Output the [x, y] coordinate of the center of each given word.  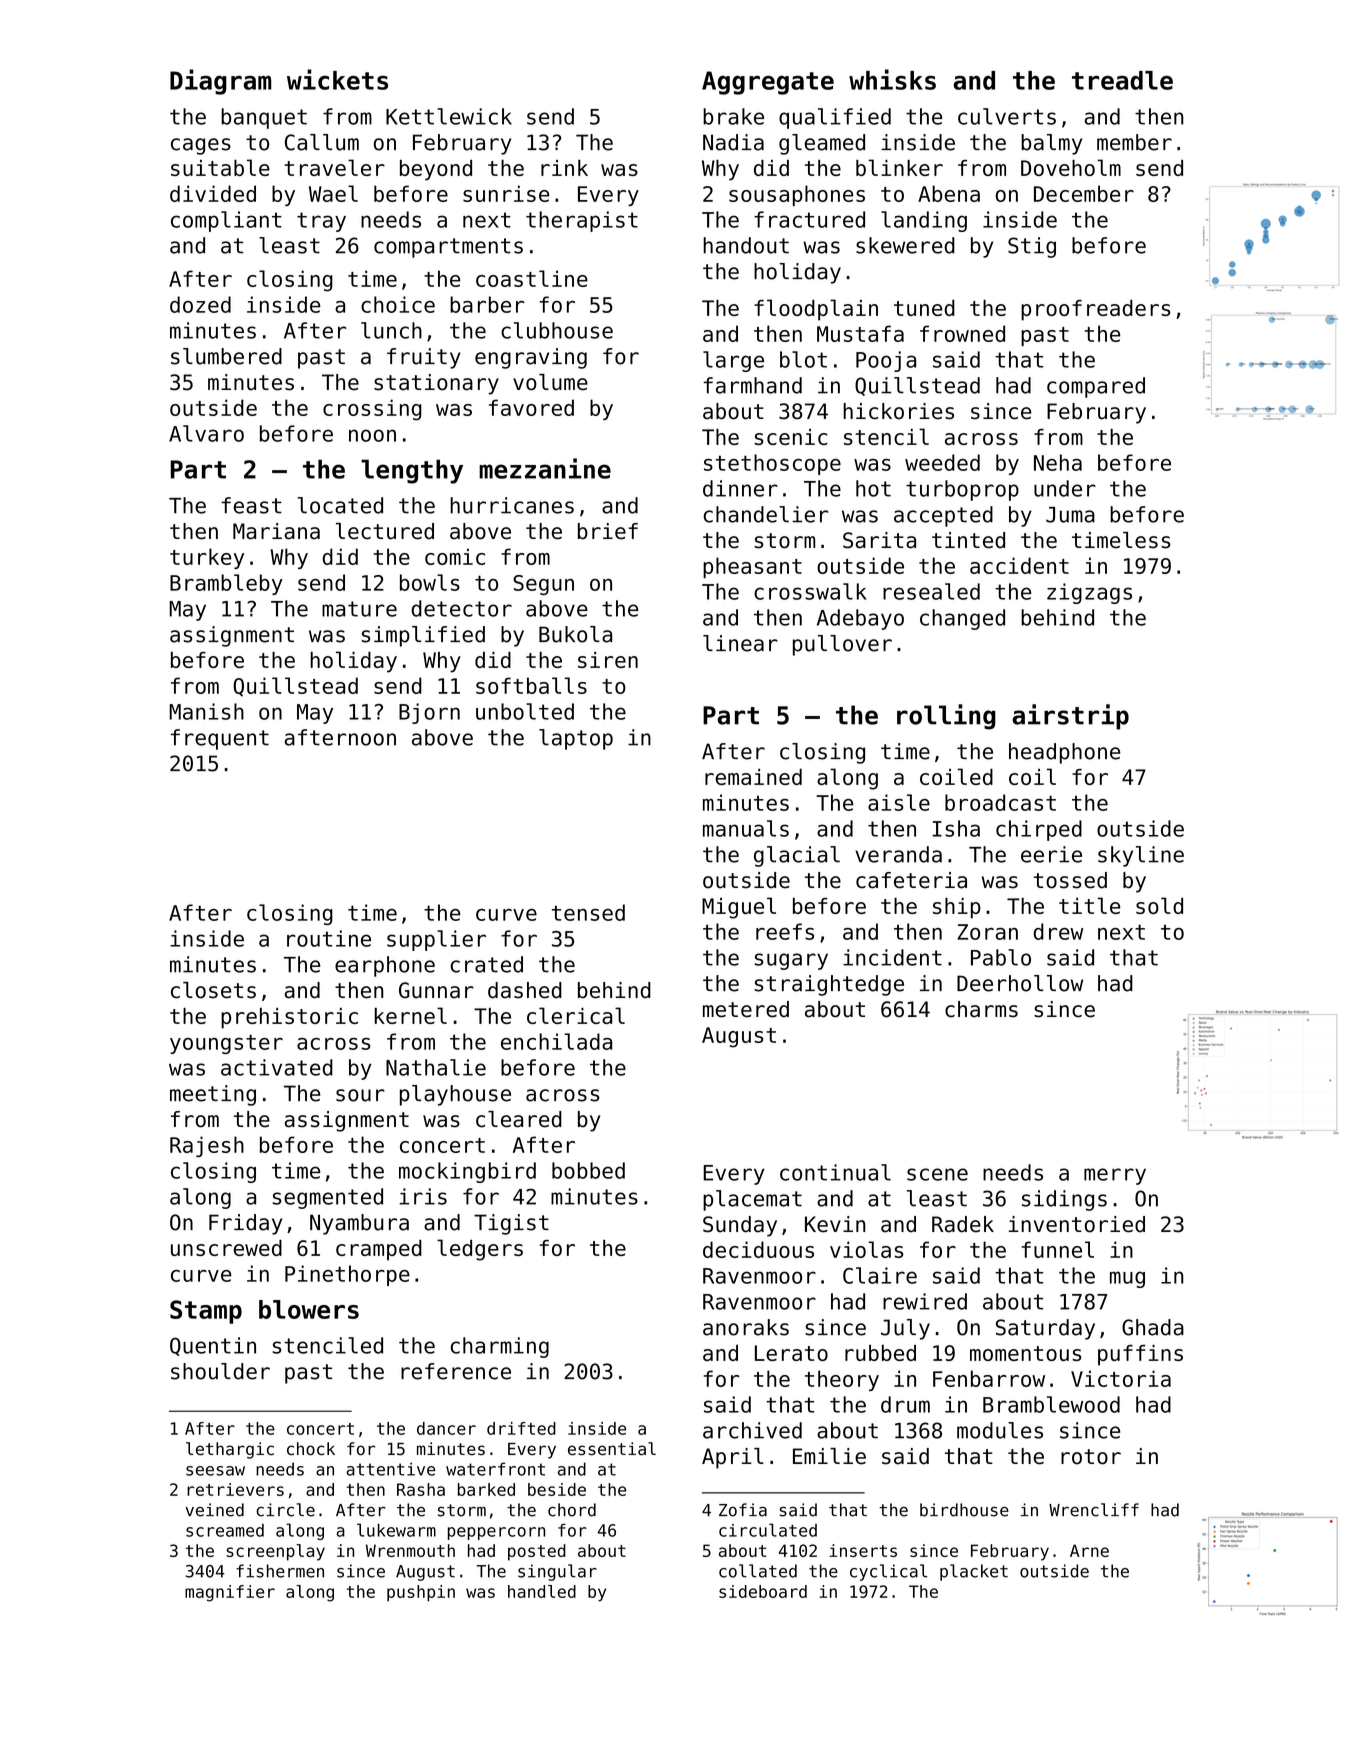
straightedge [829, 985]
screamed [225, 1530]
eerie [1051, 854]
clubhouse [557, 330]
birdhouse [964, 1510]
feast [251, 505]
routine [329, 938]
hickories [898, 411]
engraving [531, 358]
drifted [521, 1428]
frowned [962, 333]
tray [321, 222]
